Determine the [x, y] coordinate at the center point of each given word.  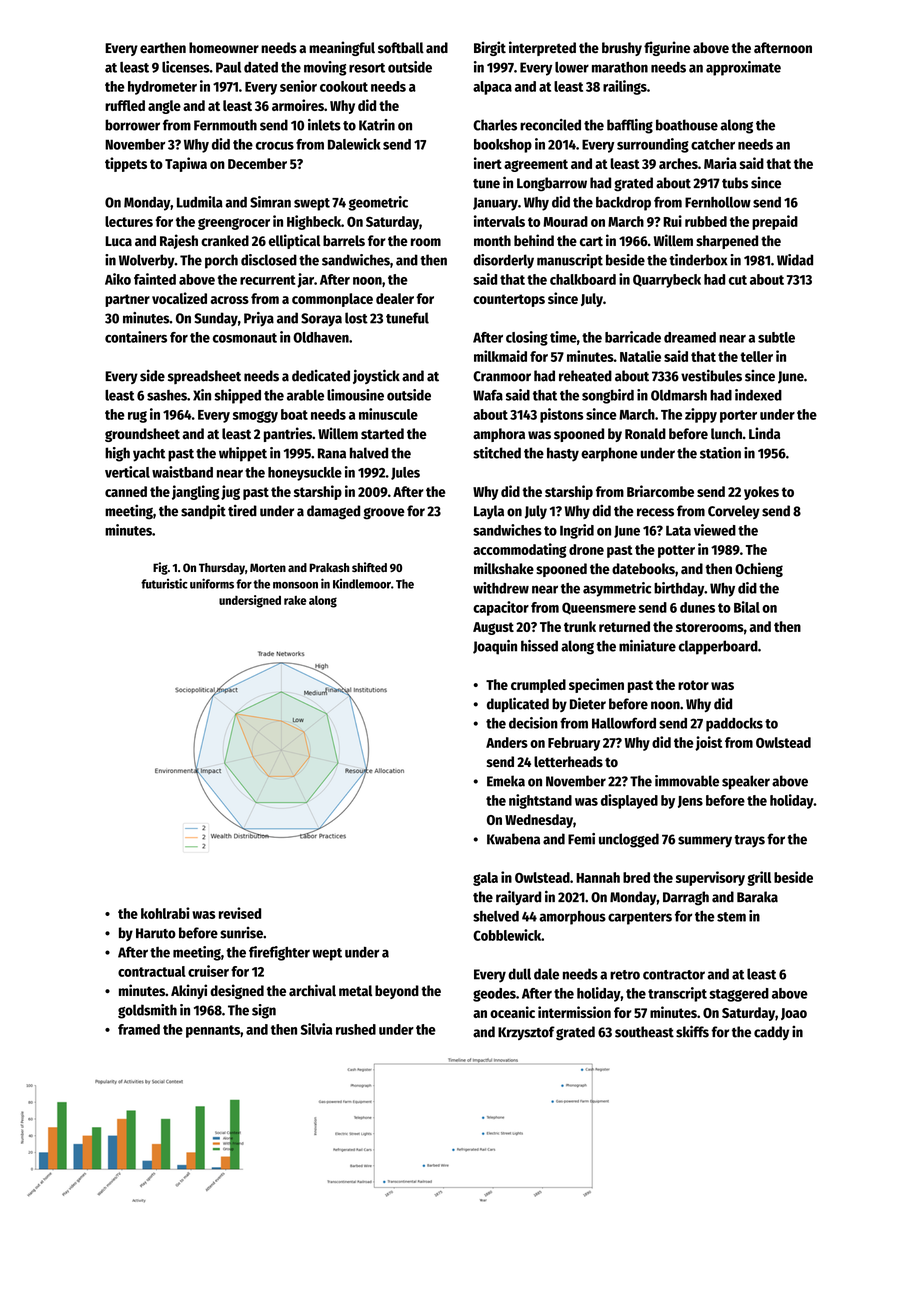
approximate [743, 68]
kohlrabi [165, 913]
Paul [228, 67]
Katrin [377, 125]
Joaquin [495, 647]
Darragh [686, 898]
